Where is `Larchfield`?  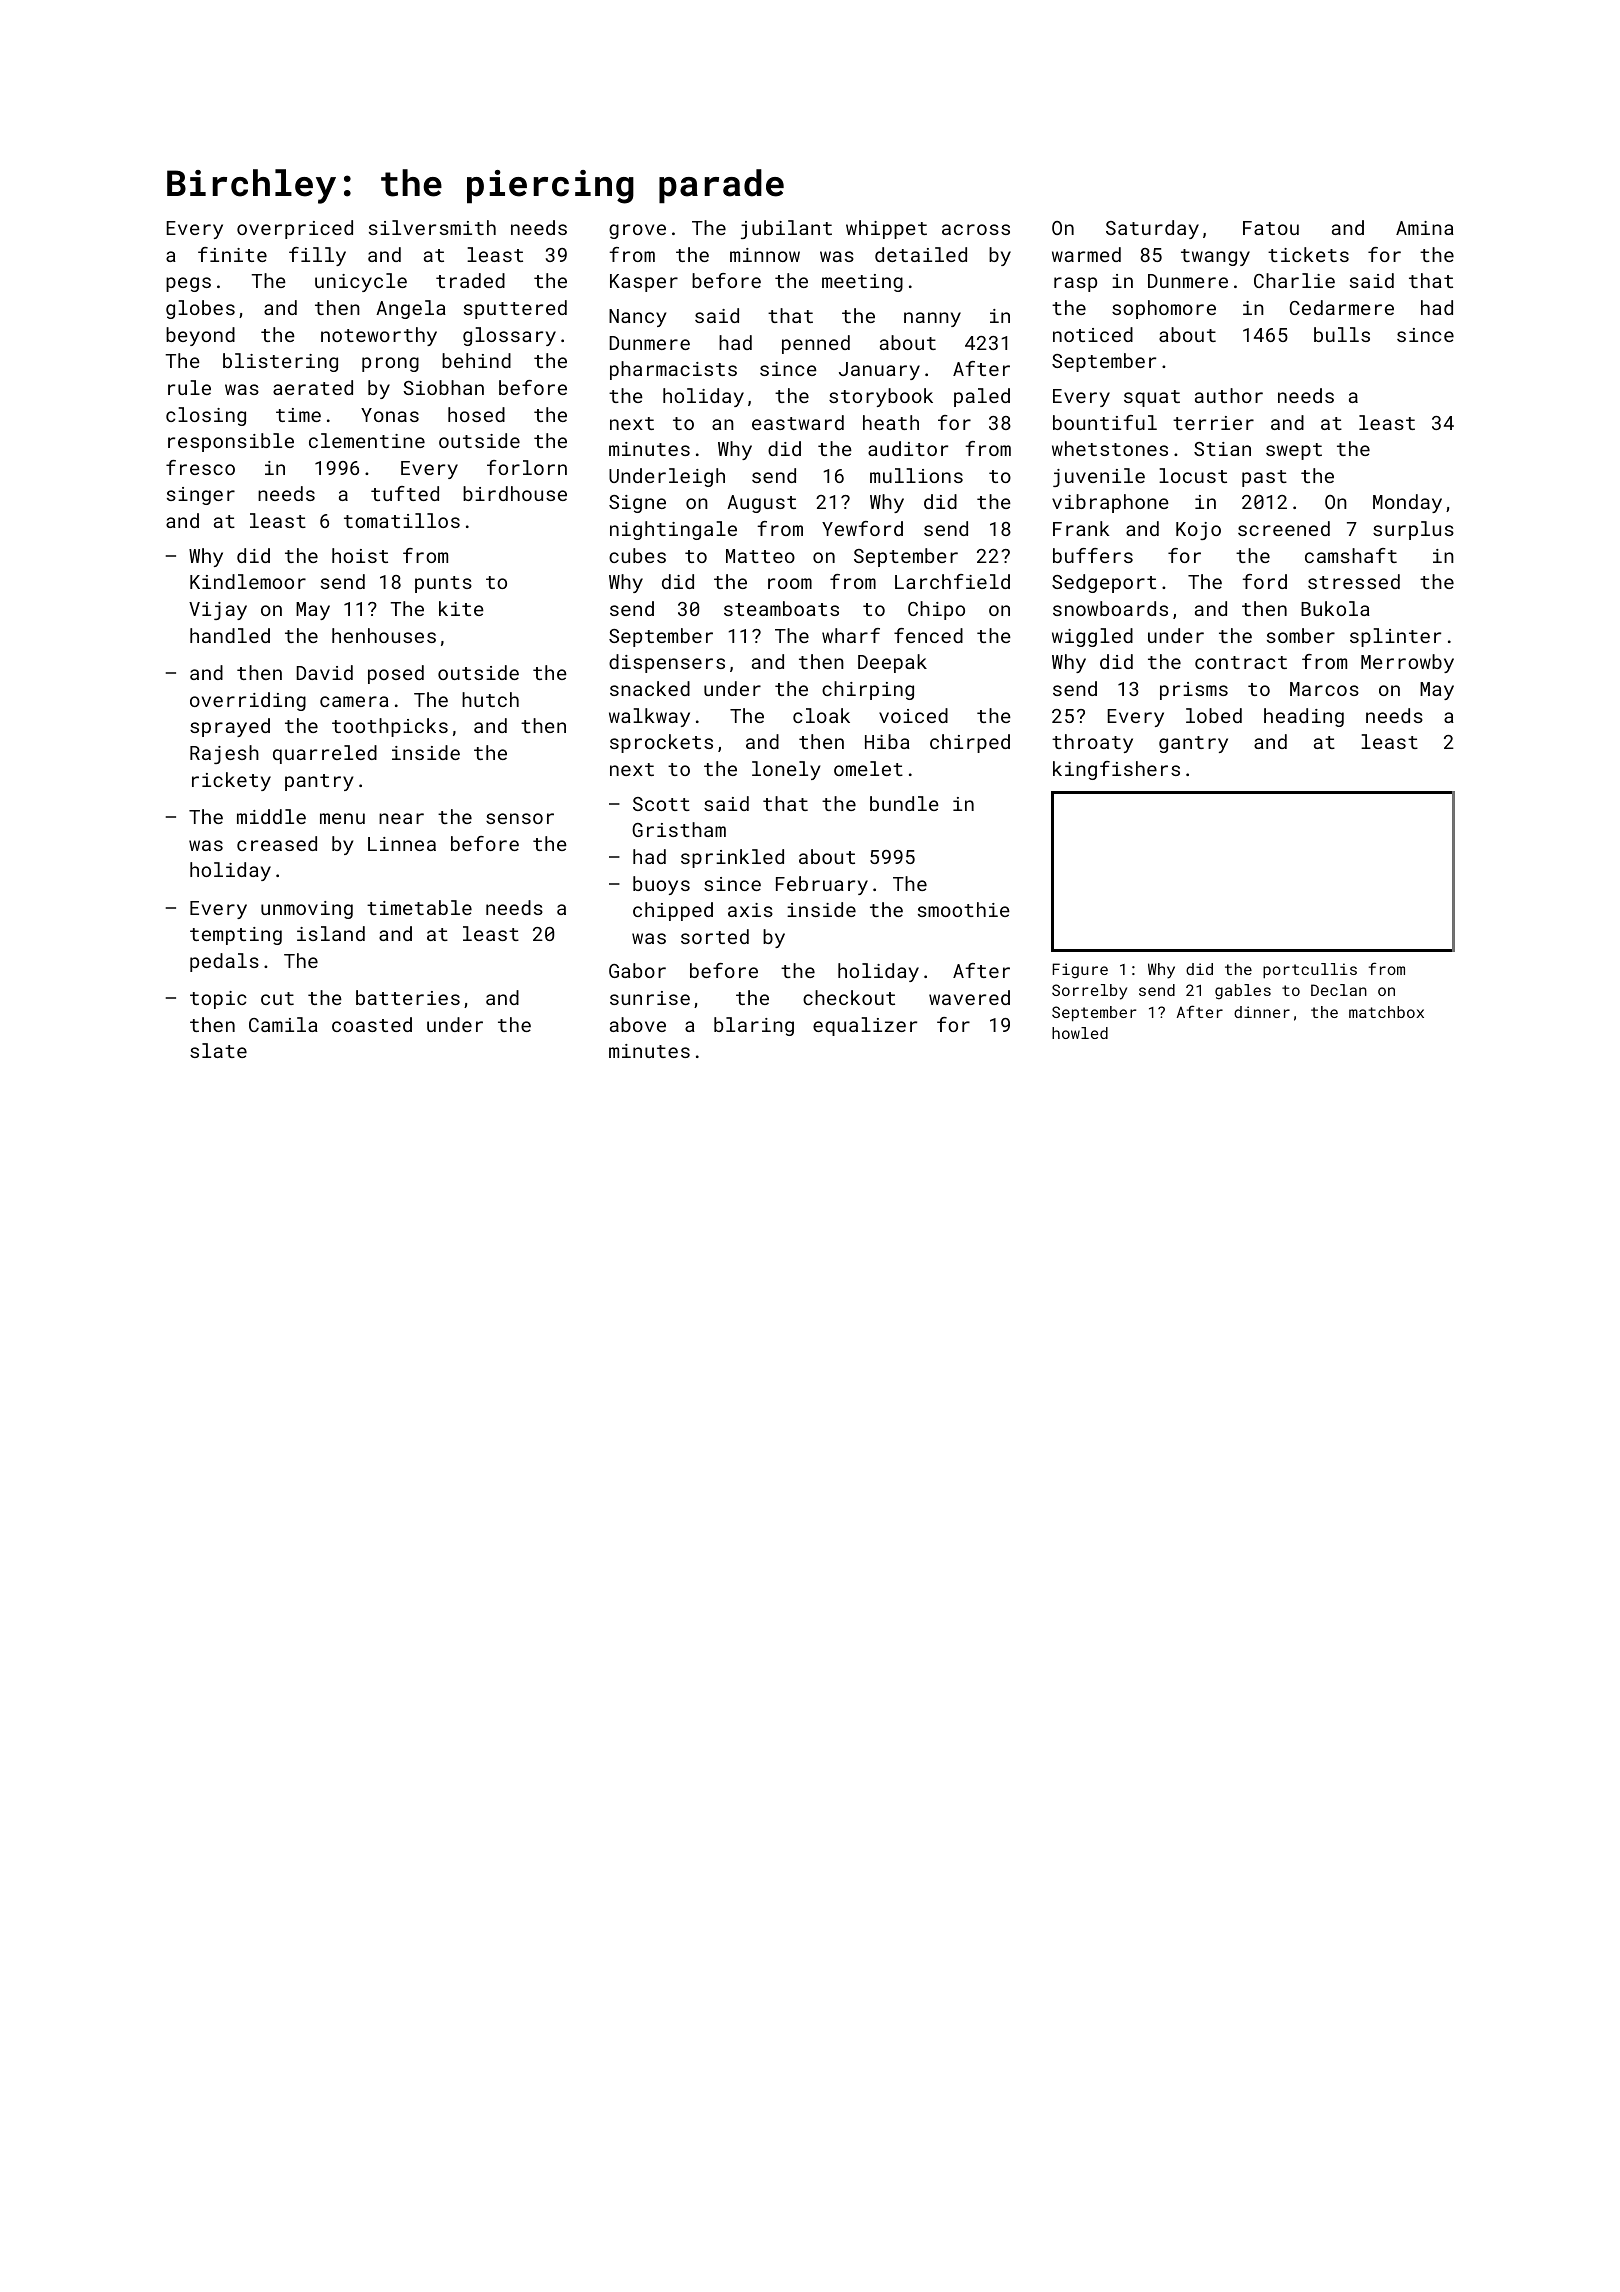 Larchfield is located at coordinates (952, 581).
